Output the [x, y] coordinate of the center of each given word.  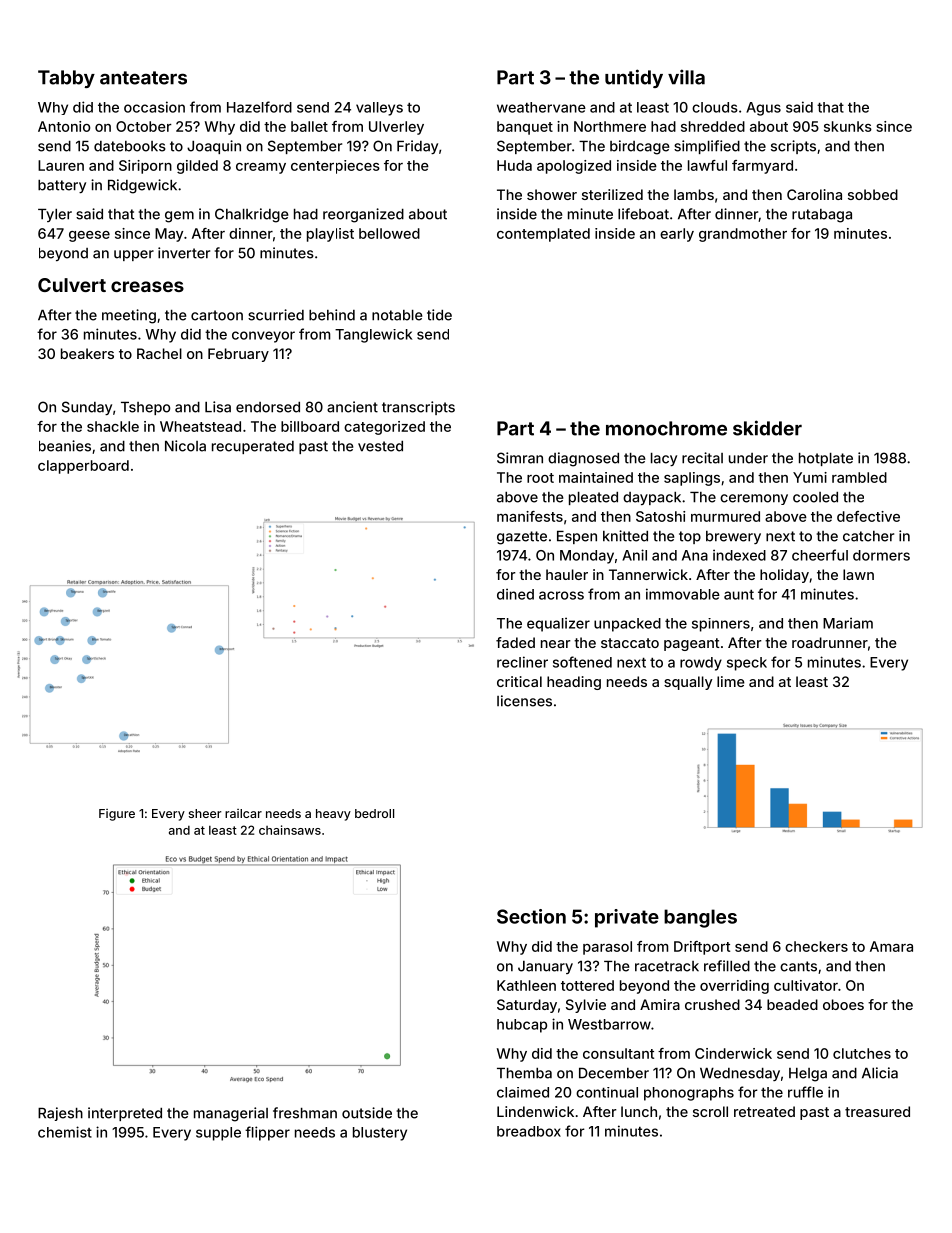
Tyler [55, 215]
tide [439, 315]
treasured [877, 1111]
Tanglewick [373, 336]
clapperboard [83, 467]
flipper [267, 1133]
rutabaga [822, 216]
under [748, 458]
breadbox [529, 1131]
